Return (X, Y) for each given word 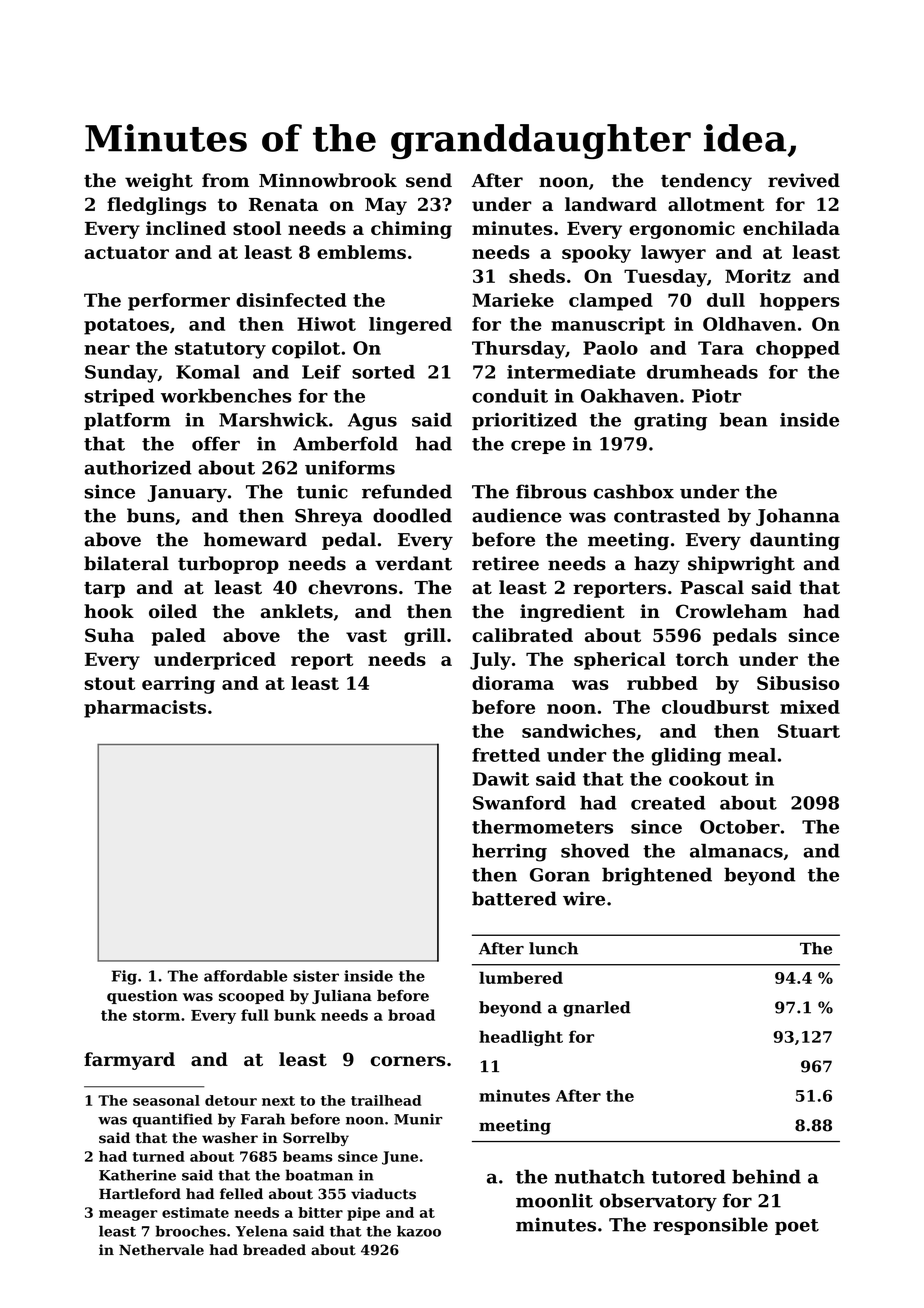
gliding (686, 757)
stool (257, 228)
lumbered (521, 977)
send (429, 180)
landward (611, 204)
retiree (505, 563)
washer (230, 1138)
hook (109, 611)
